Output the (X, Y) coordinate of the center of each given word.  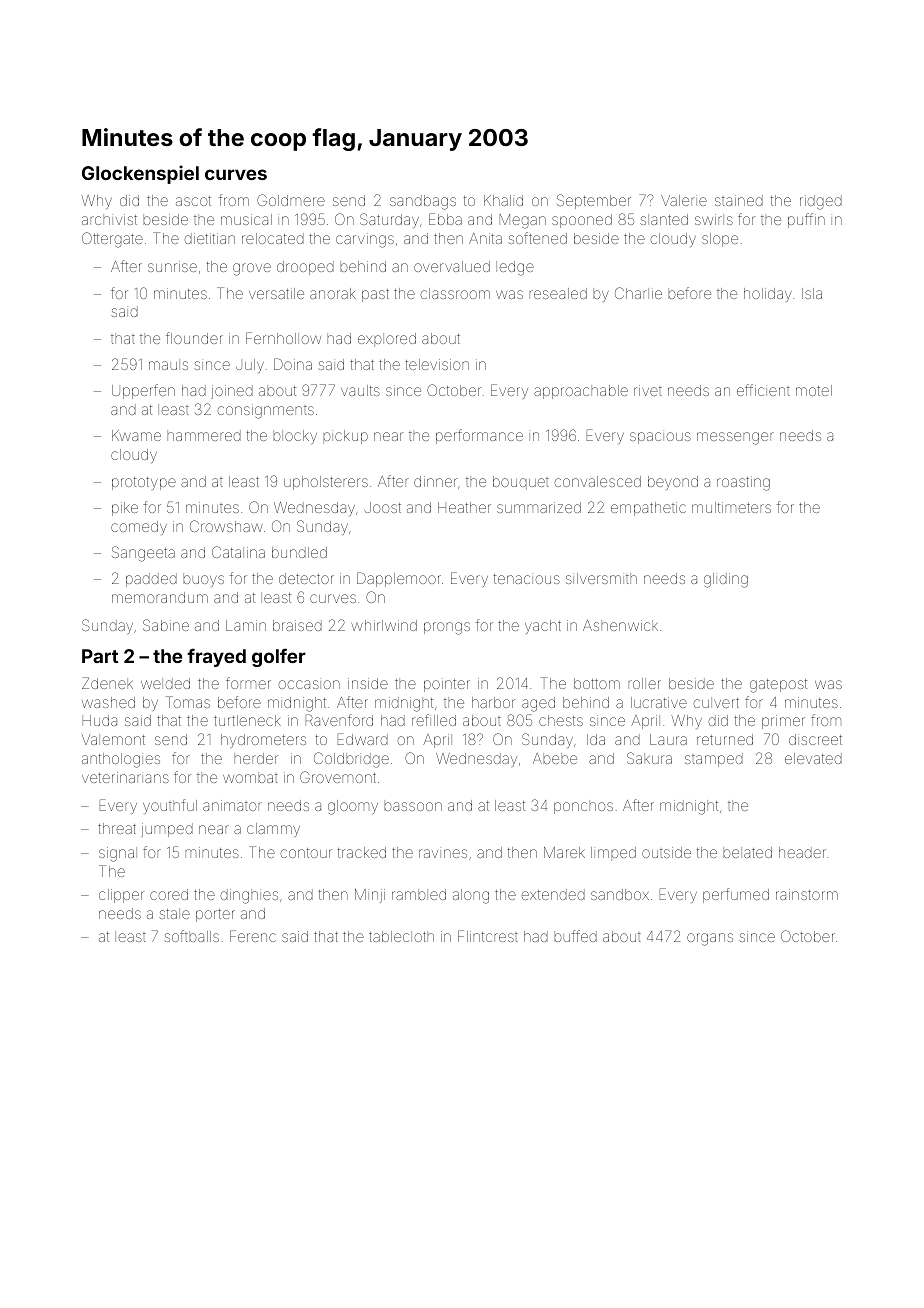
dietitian (209, 238)
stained (739, 200)
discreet (815, 739)
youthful (170, 806)
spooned (582, 221)
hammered (204, 435)
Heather (464, 507)
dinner (435, 481)
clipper (121, 896)
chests (561, 720)
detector (306, 578)
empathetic (648, 509)
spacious (660, 438)
